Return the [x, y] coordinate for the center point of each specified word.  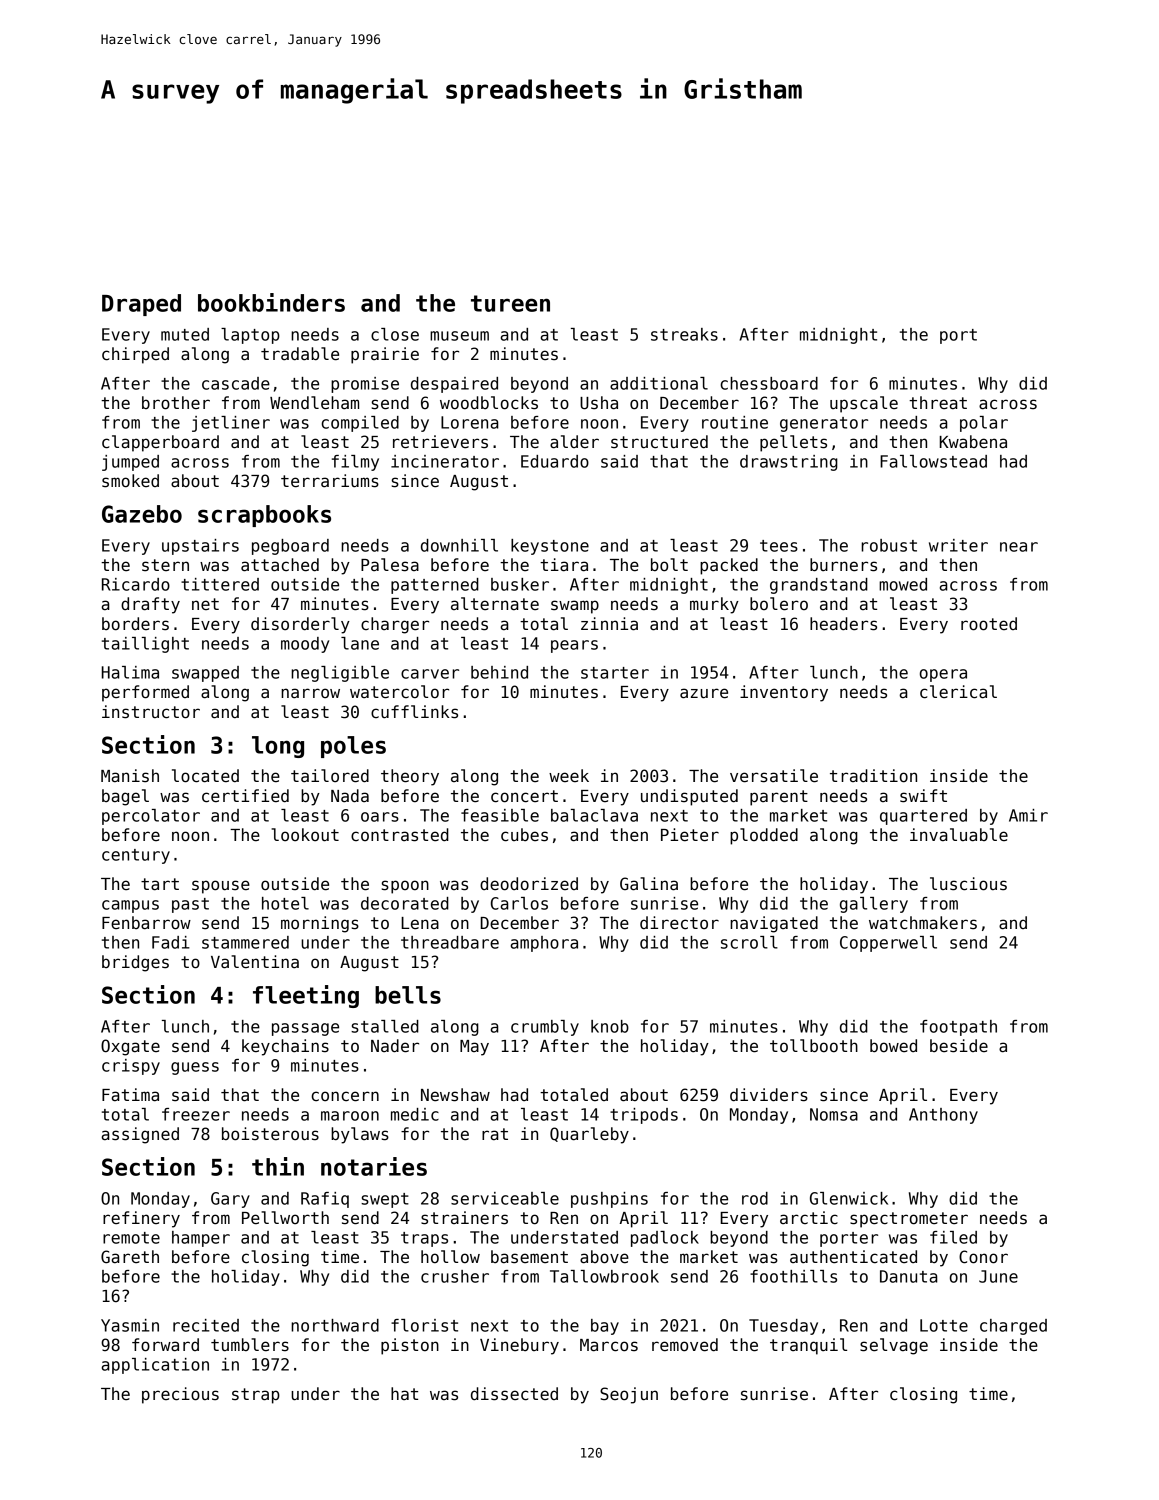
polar [984, 424]
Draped [141, 305]
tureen [510, 303]
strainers [464, 1218]
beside [959, 1046]
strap [256, 1396]
